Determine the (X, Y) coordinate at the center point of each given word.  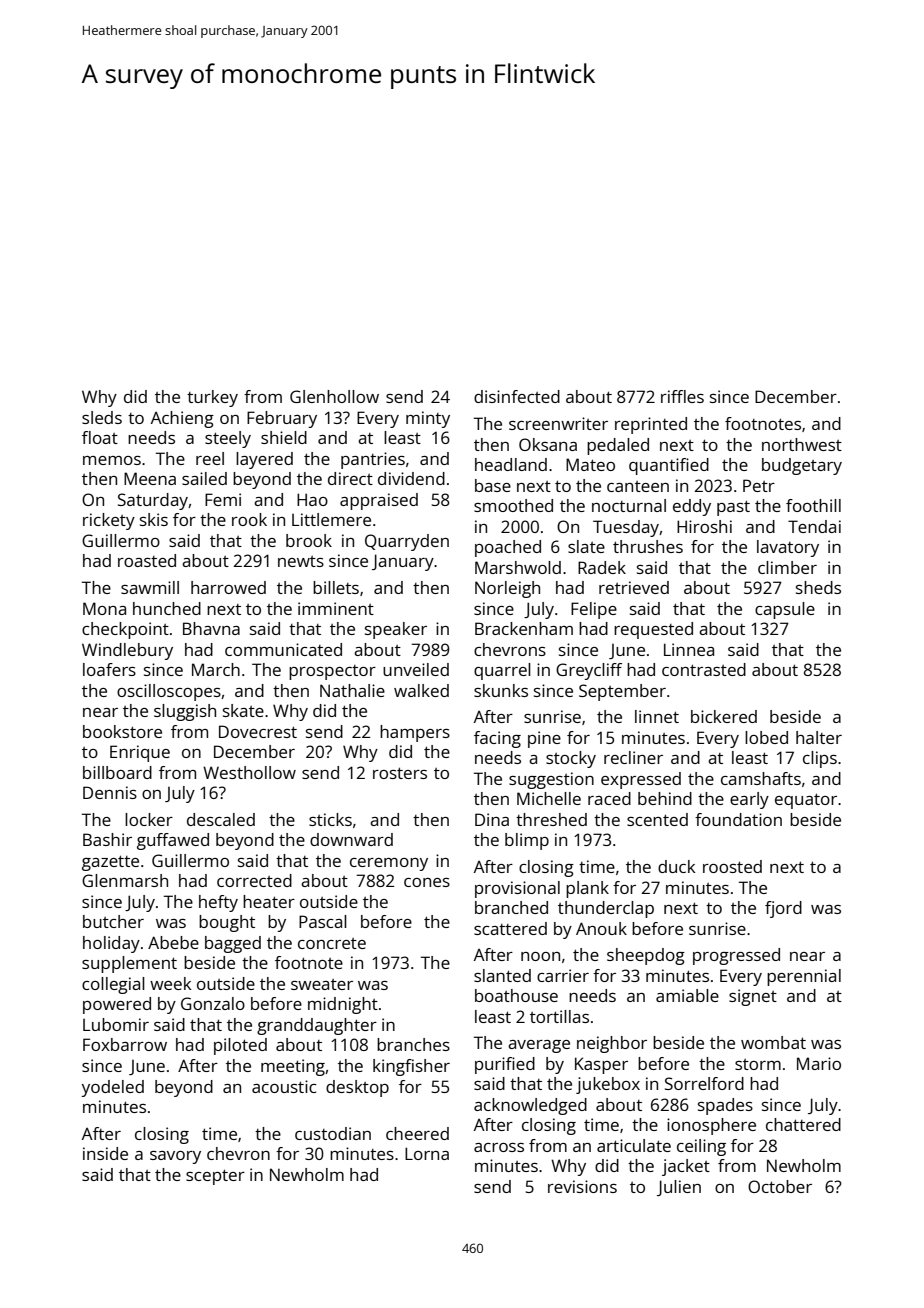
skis (154, 519)
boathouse (516, 995)
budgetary (802, 466)
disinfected (517, 396)
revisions (582, 1186)
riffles (682, 396)
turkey (212, 398)
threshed (551, 819)
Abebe (173, 942)
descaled (221, 819)
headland (511, 464)
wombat (773, 1042)
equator (806, 801)
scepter (215, 1177)
